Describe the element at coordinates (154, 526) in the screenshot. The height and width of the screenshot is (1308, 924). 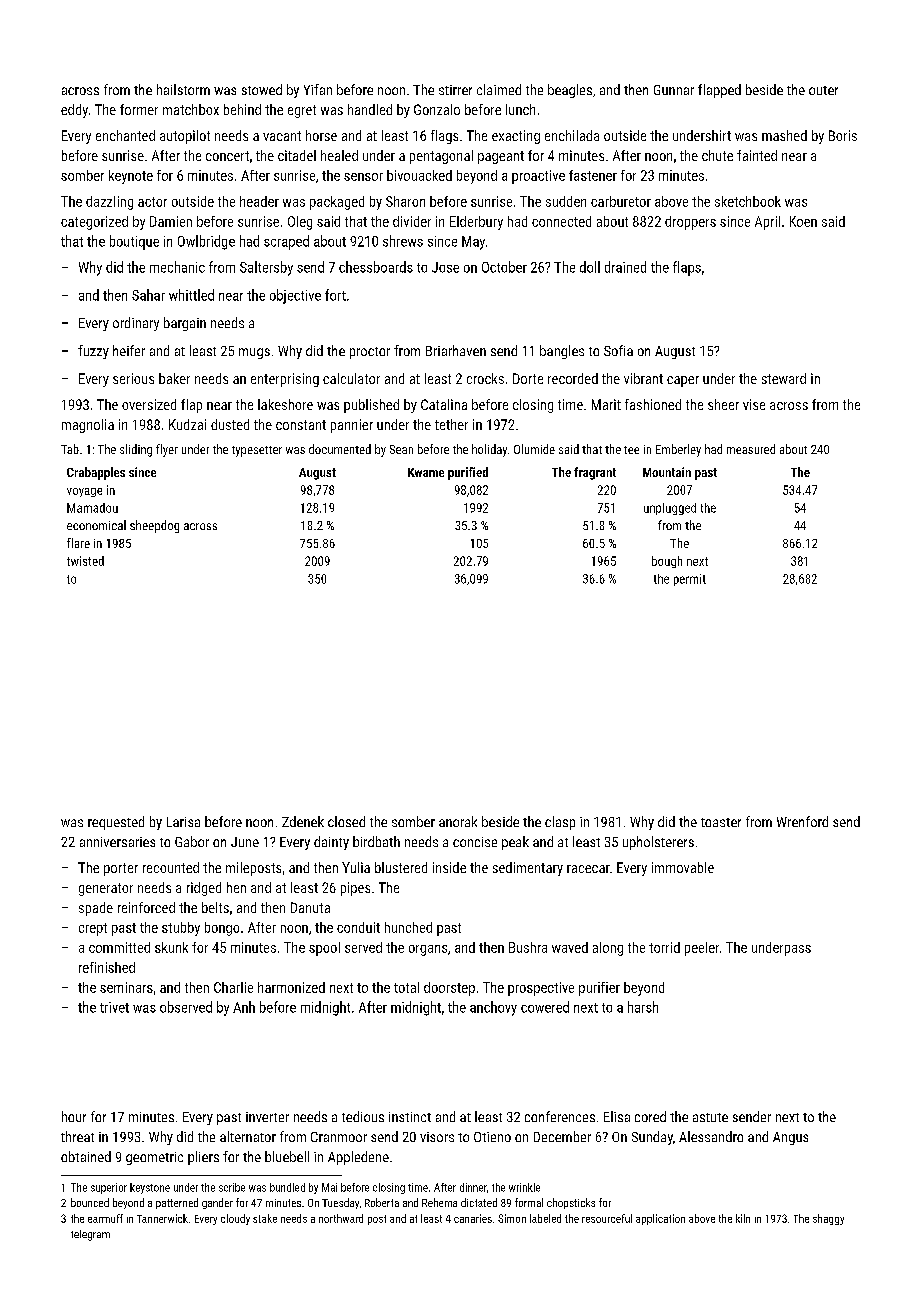
I see `sheepdog` at that location.
